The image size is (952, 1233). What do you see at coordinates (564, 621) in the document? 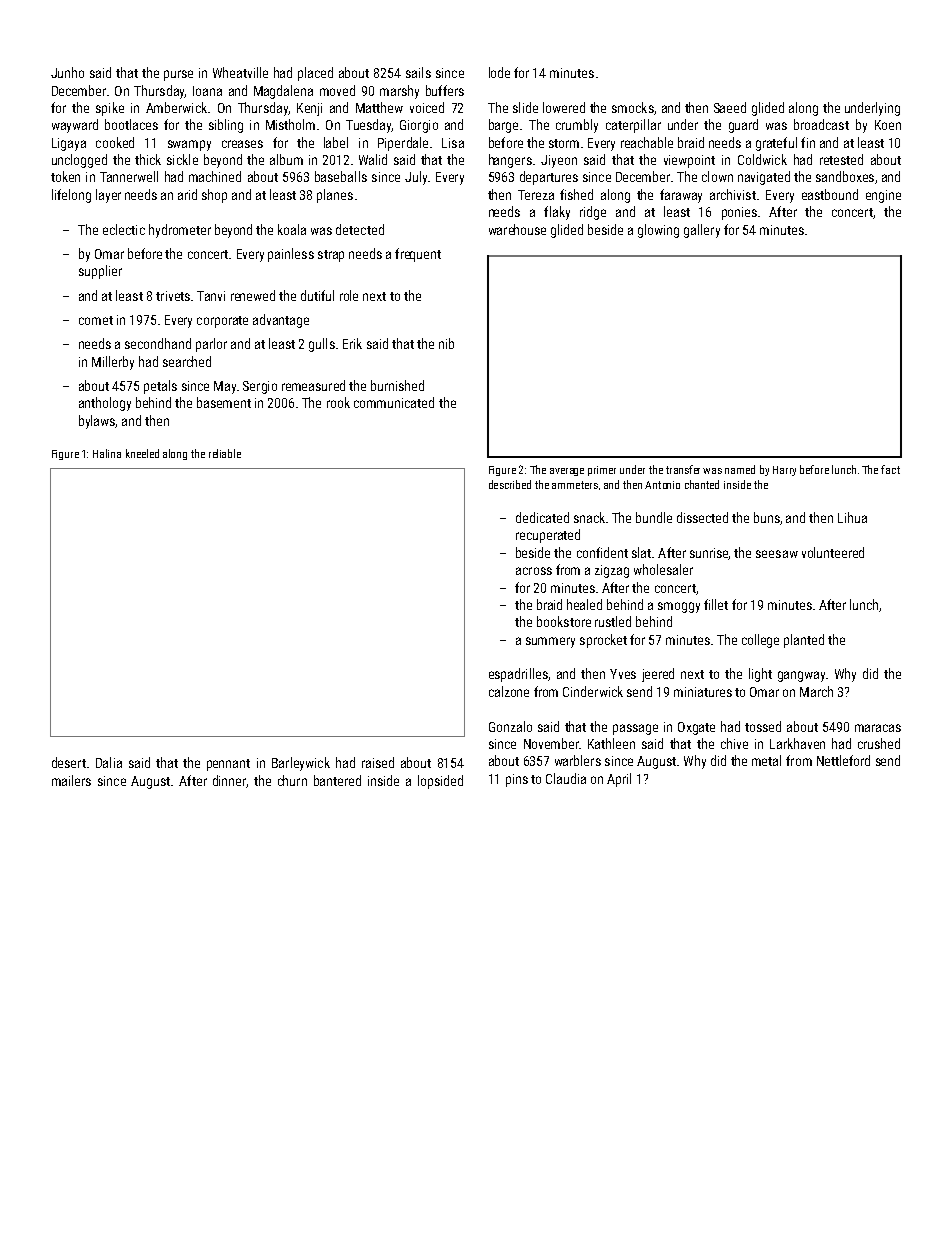
I see `bookstore` at bounding box center [564, 621].
